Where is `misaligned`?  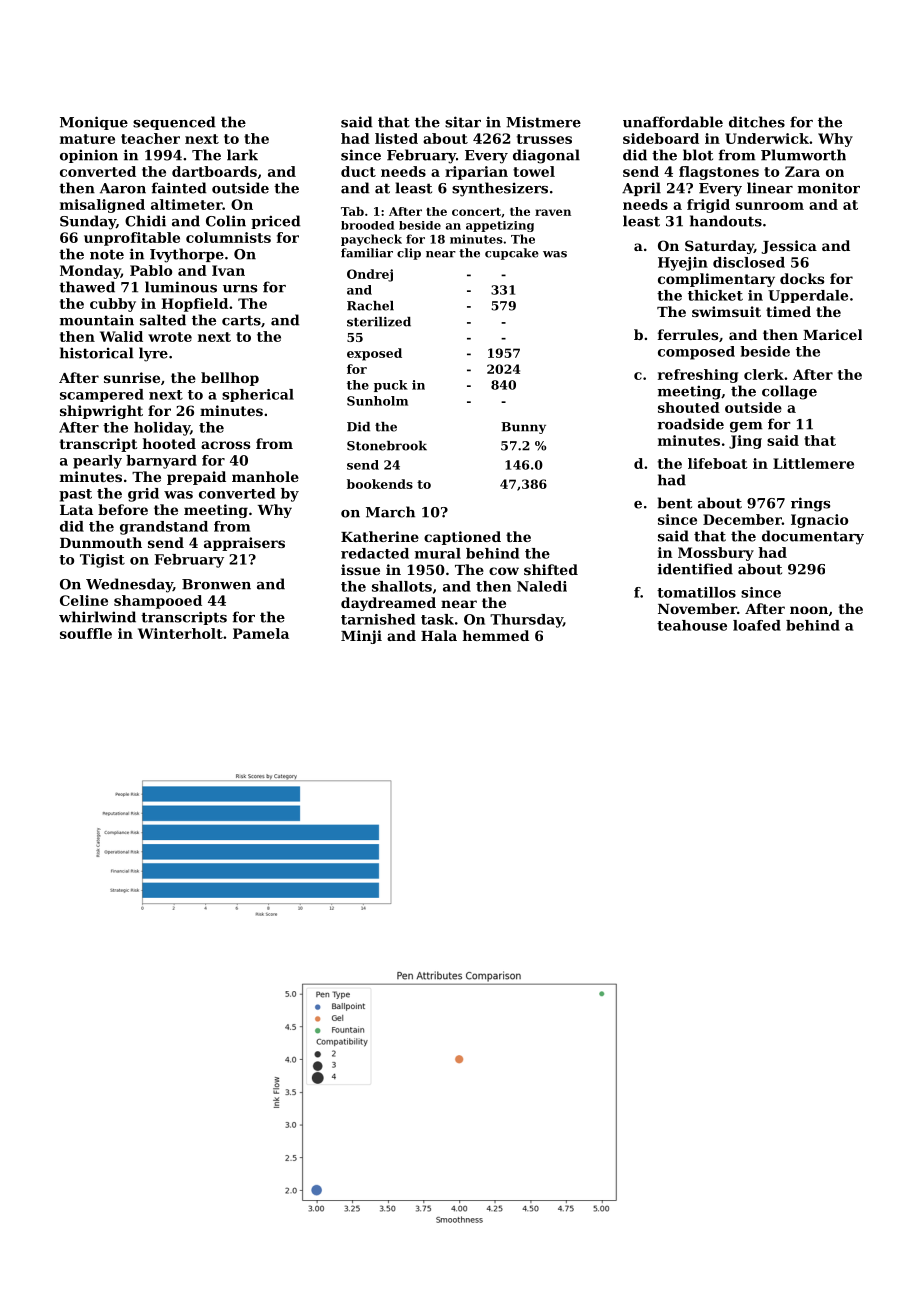
misaligned is located at coordinates (102, 206).
